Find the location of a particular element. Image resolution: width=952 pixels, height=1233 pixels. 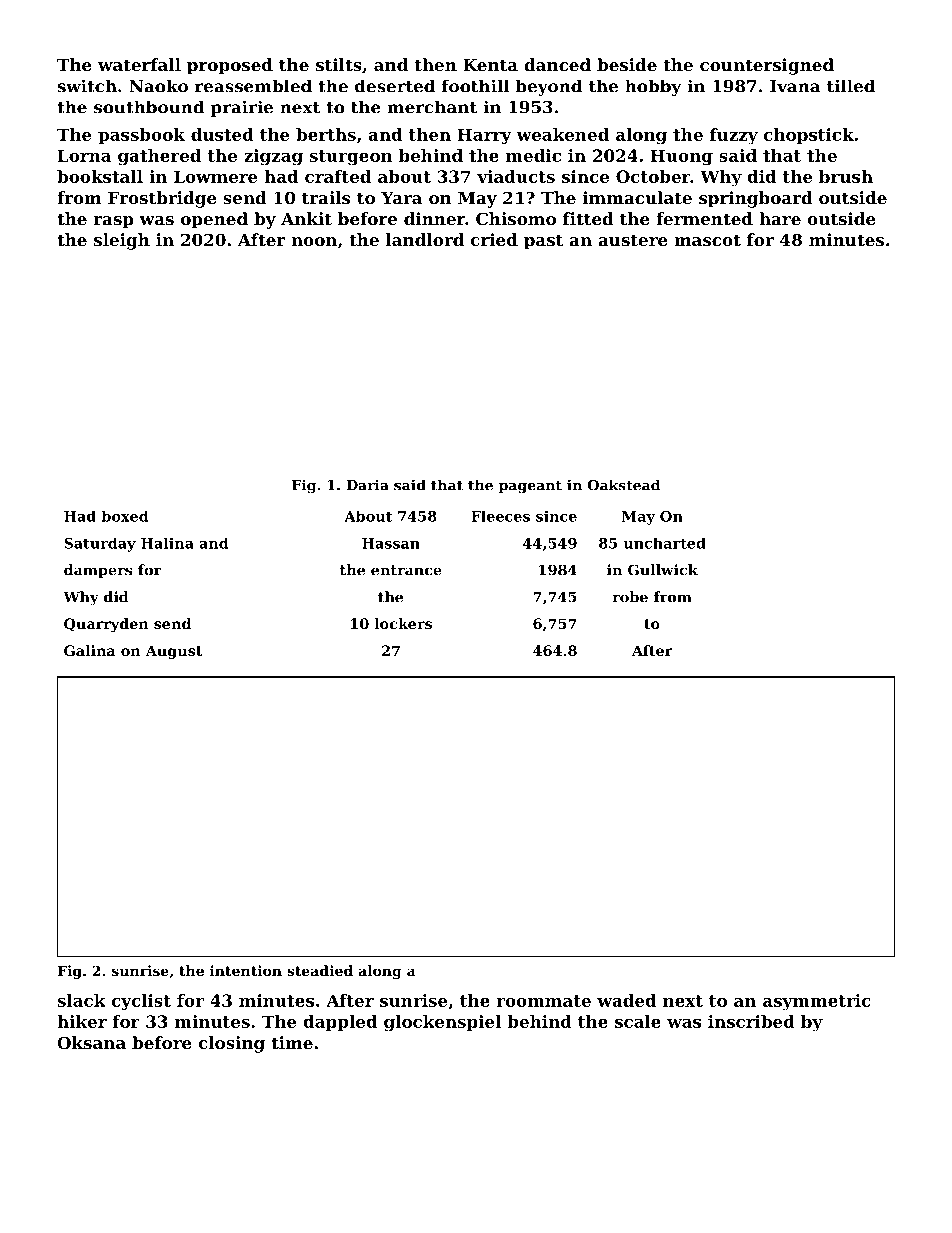

Oakstead is located at coordinates (624, 485).
